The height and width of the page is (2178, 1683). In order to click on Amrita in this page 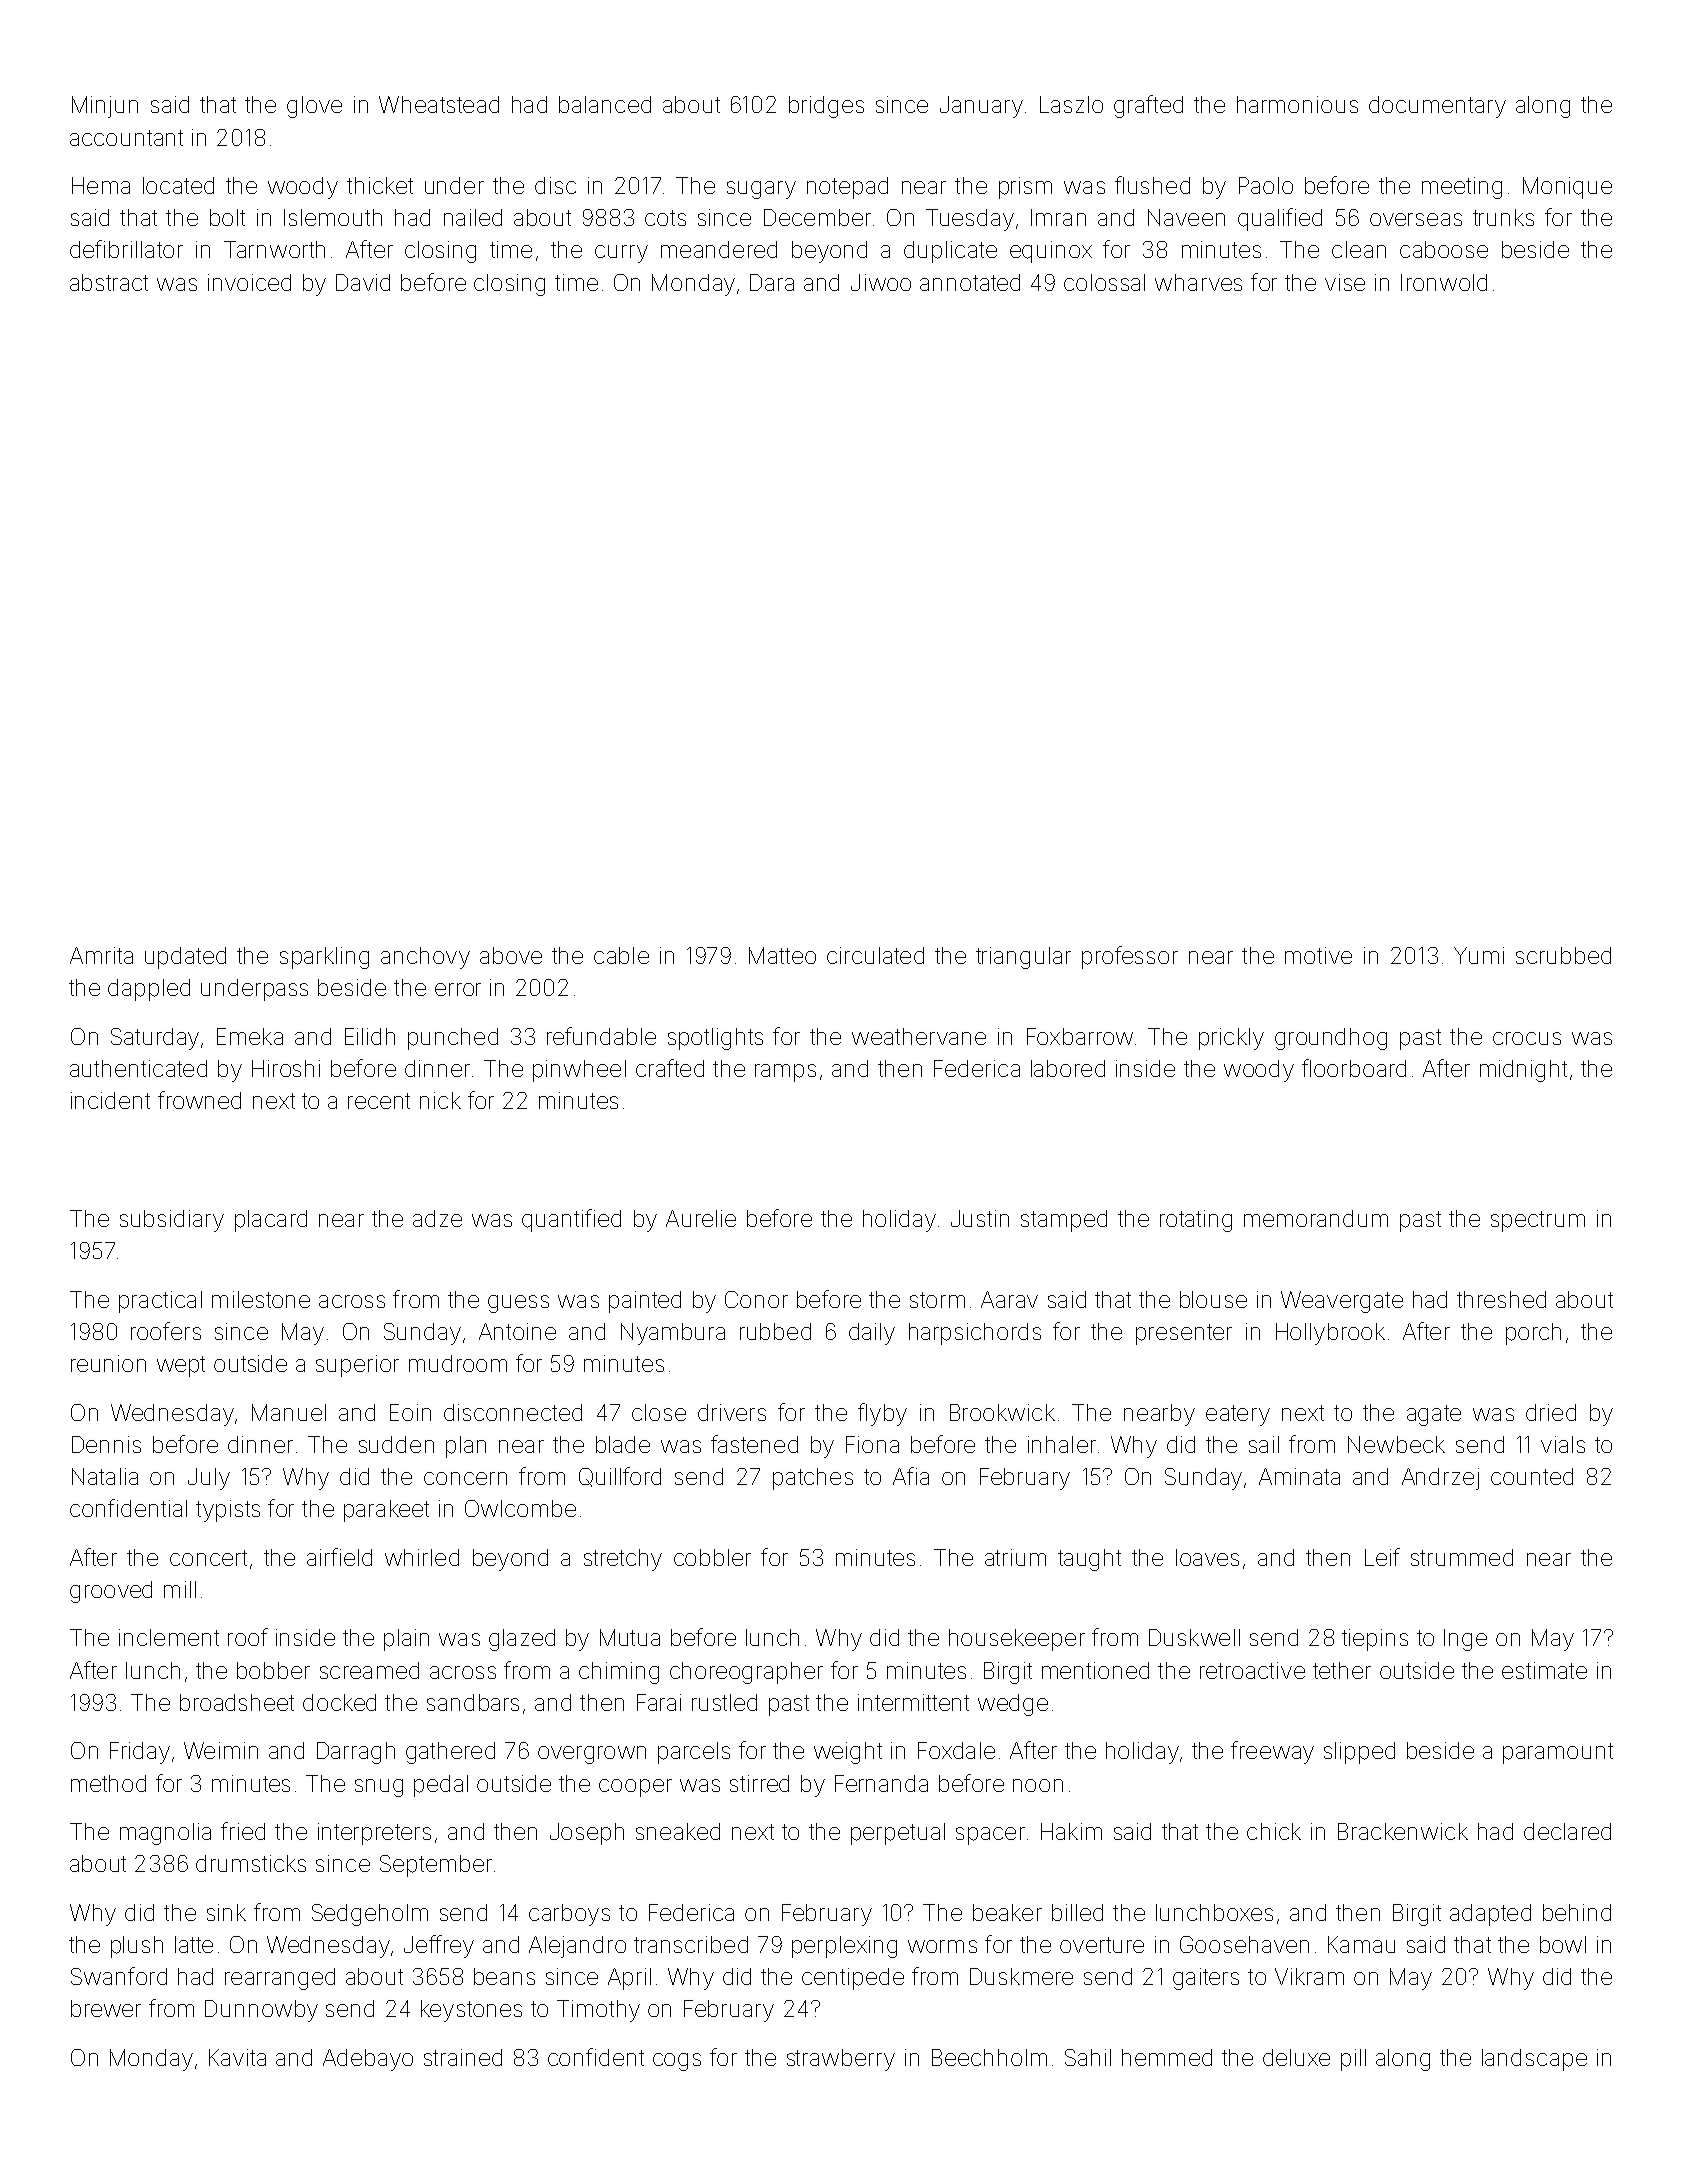, I will do `click(101, 955)`.
